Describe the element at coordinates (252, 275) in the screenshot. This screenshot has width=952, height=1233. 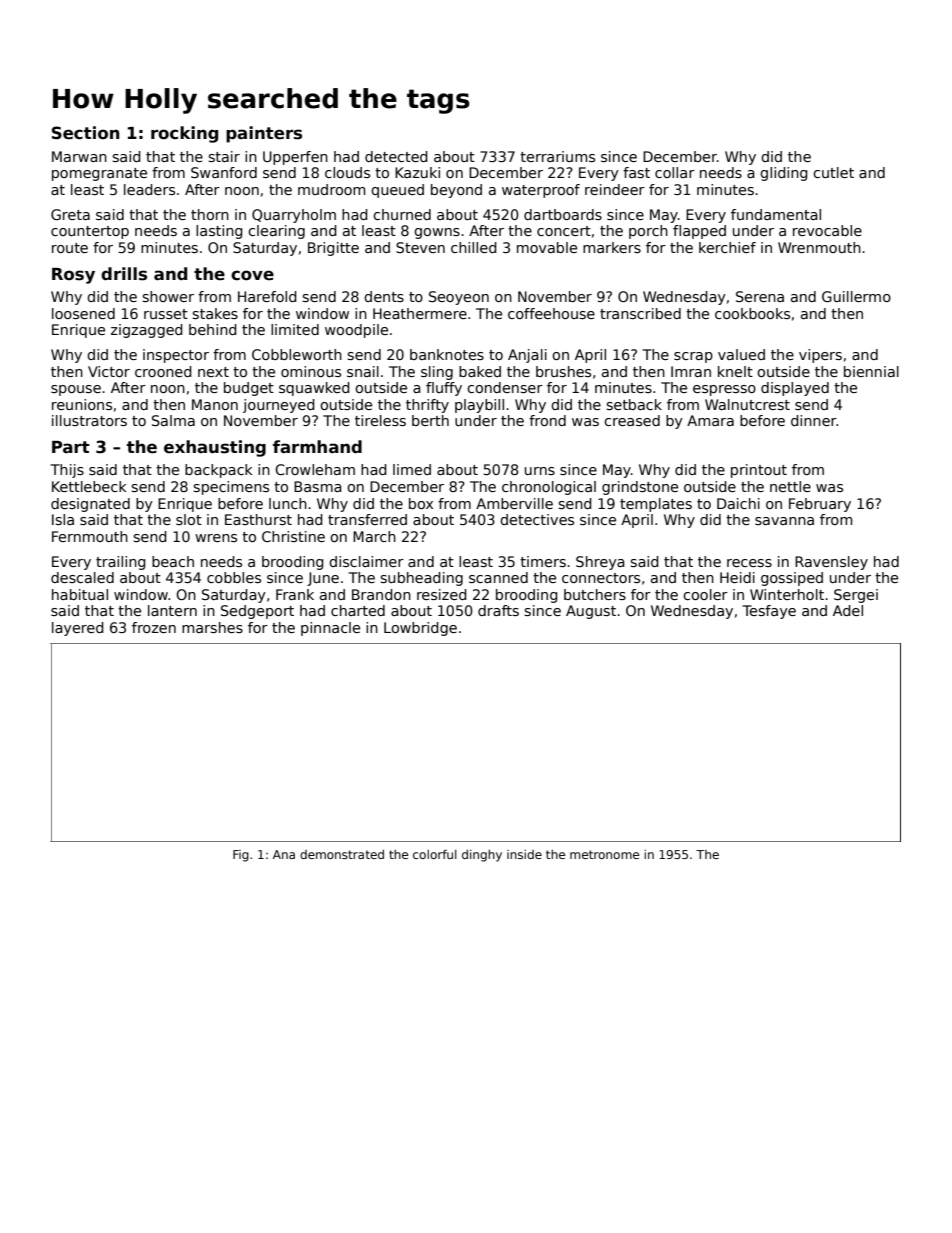
I see `cove` at that location.
